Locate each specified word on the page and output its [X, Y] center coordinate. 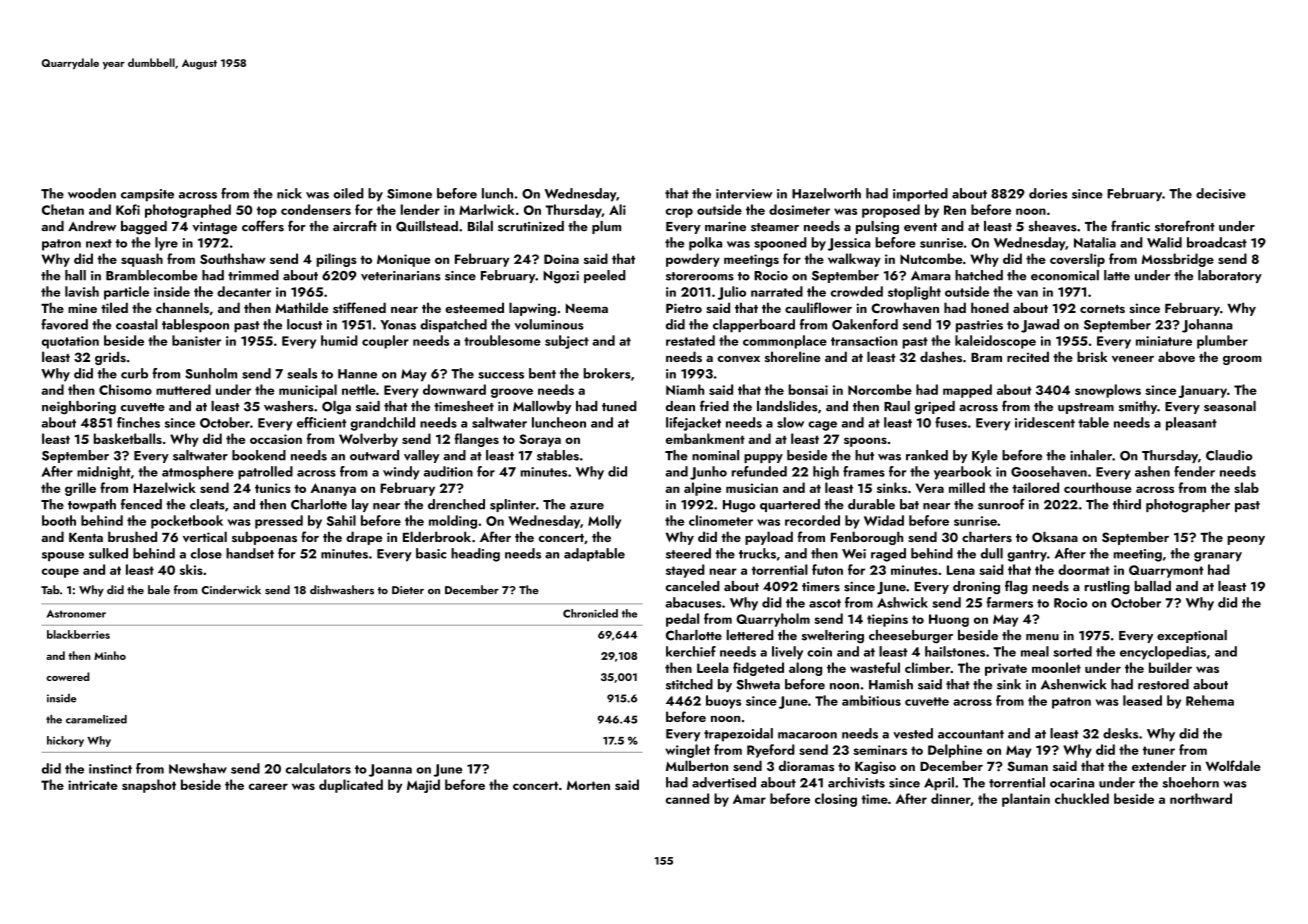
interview [744, 194]
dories [1048, 193]
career [268, 786]
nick [289, 193]
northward [1201, 798]
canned [687, 798]
